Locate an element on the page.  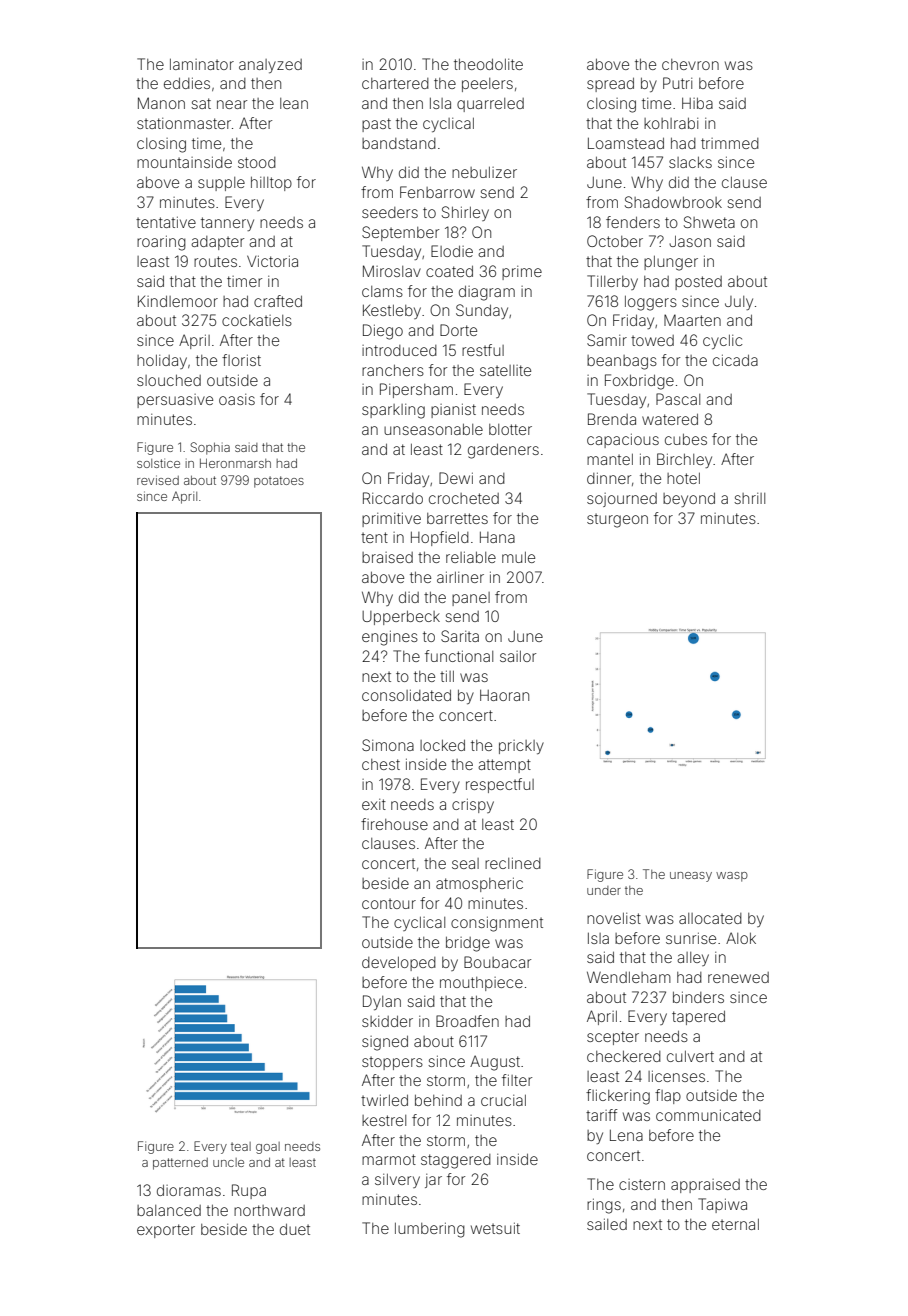
solstice is located at coordinates (158, 463).
